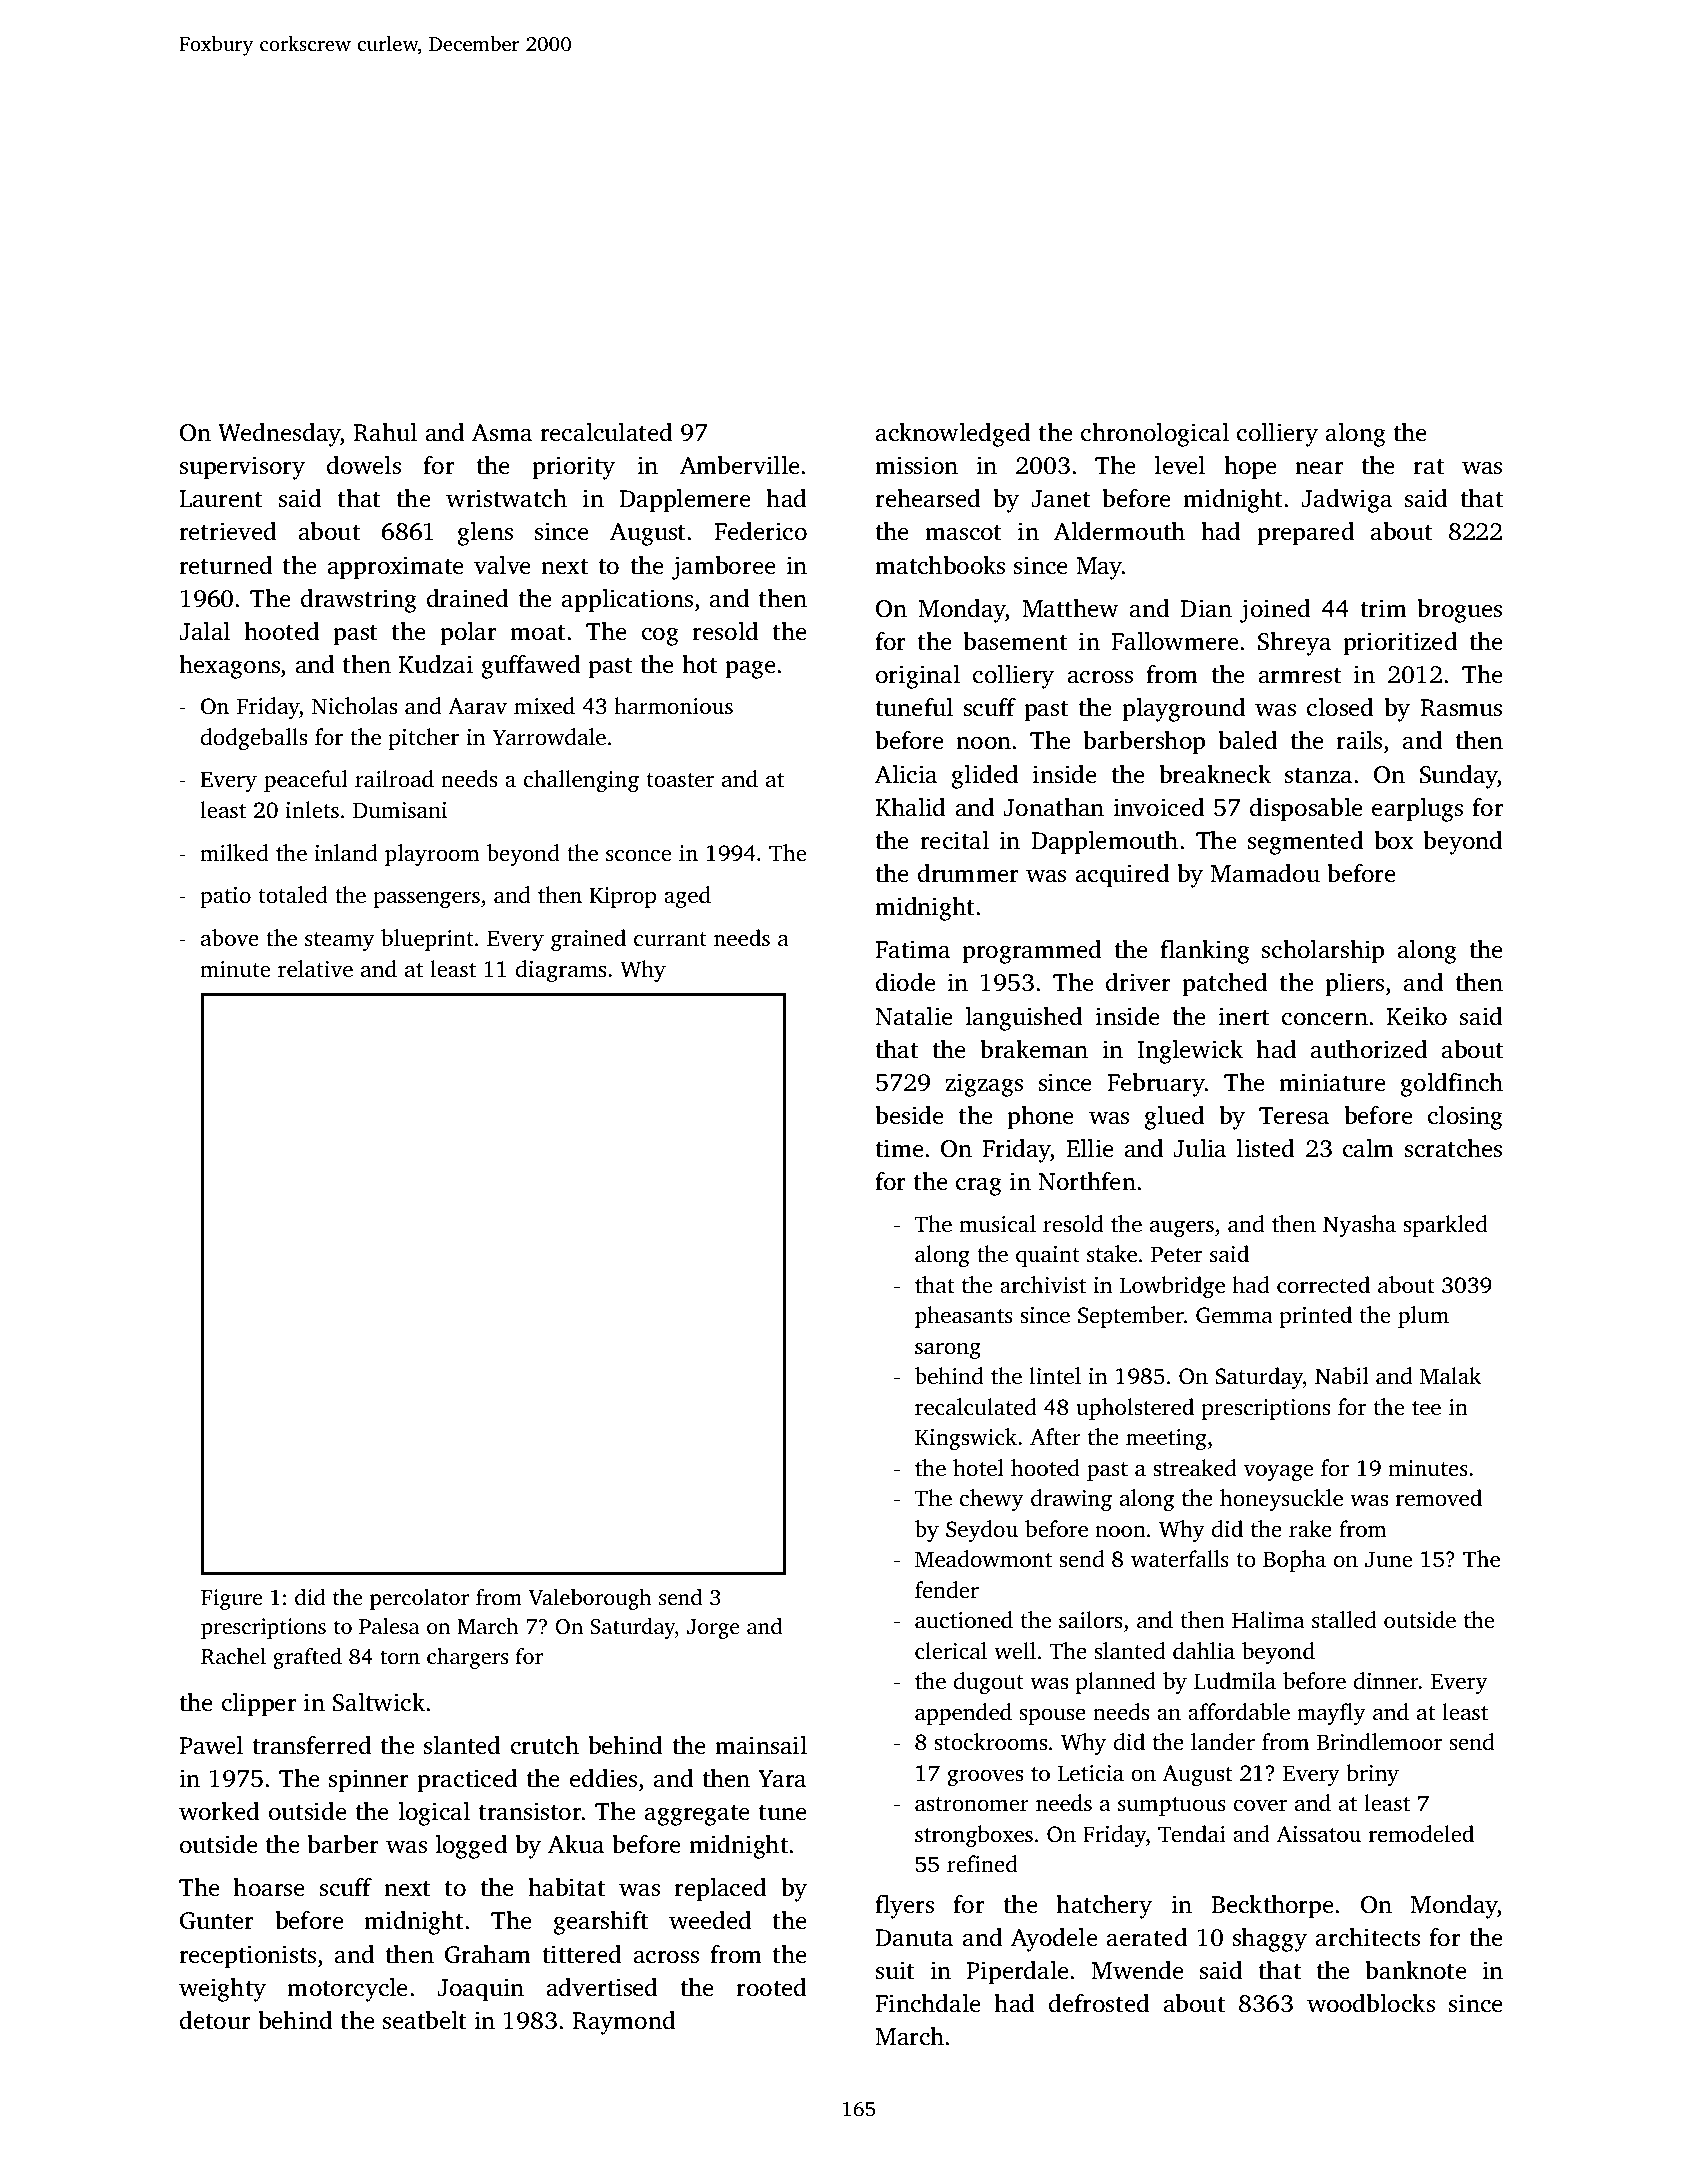 The image size is (1683, 2178). I want to click on sarong, so click(948, 1351).
